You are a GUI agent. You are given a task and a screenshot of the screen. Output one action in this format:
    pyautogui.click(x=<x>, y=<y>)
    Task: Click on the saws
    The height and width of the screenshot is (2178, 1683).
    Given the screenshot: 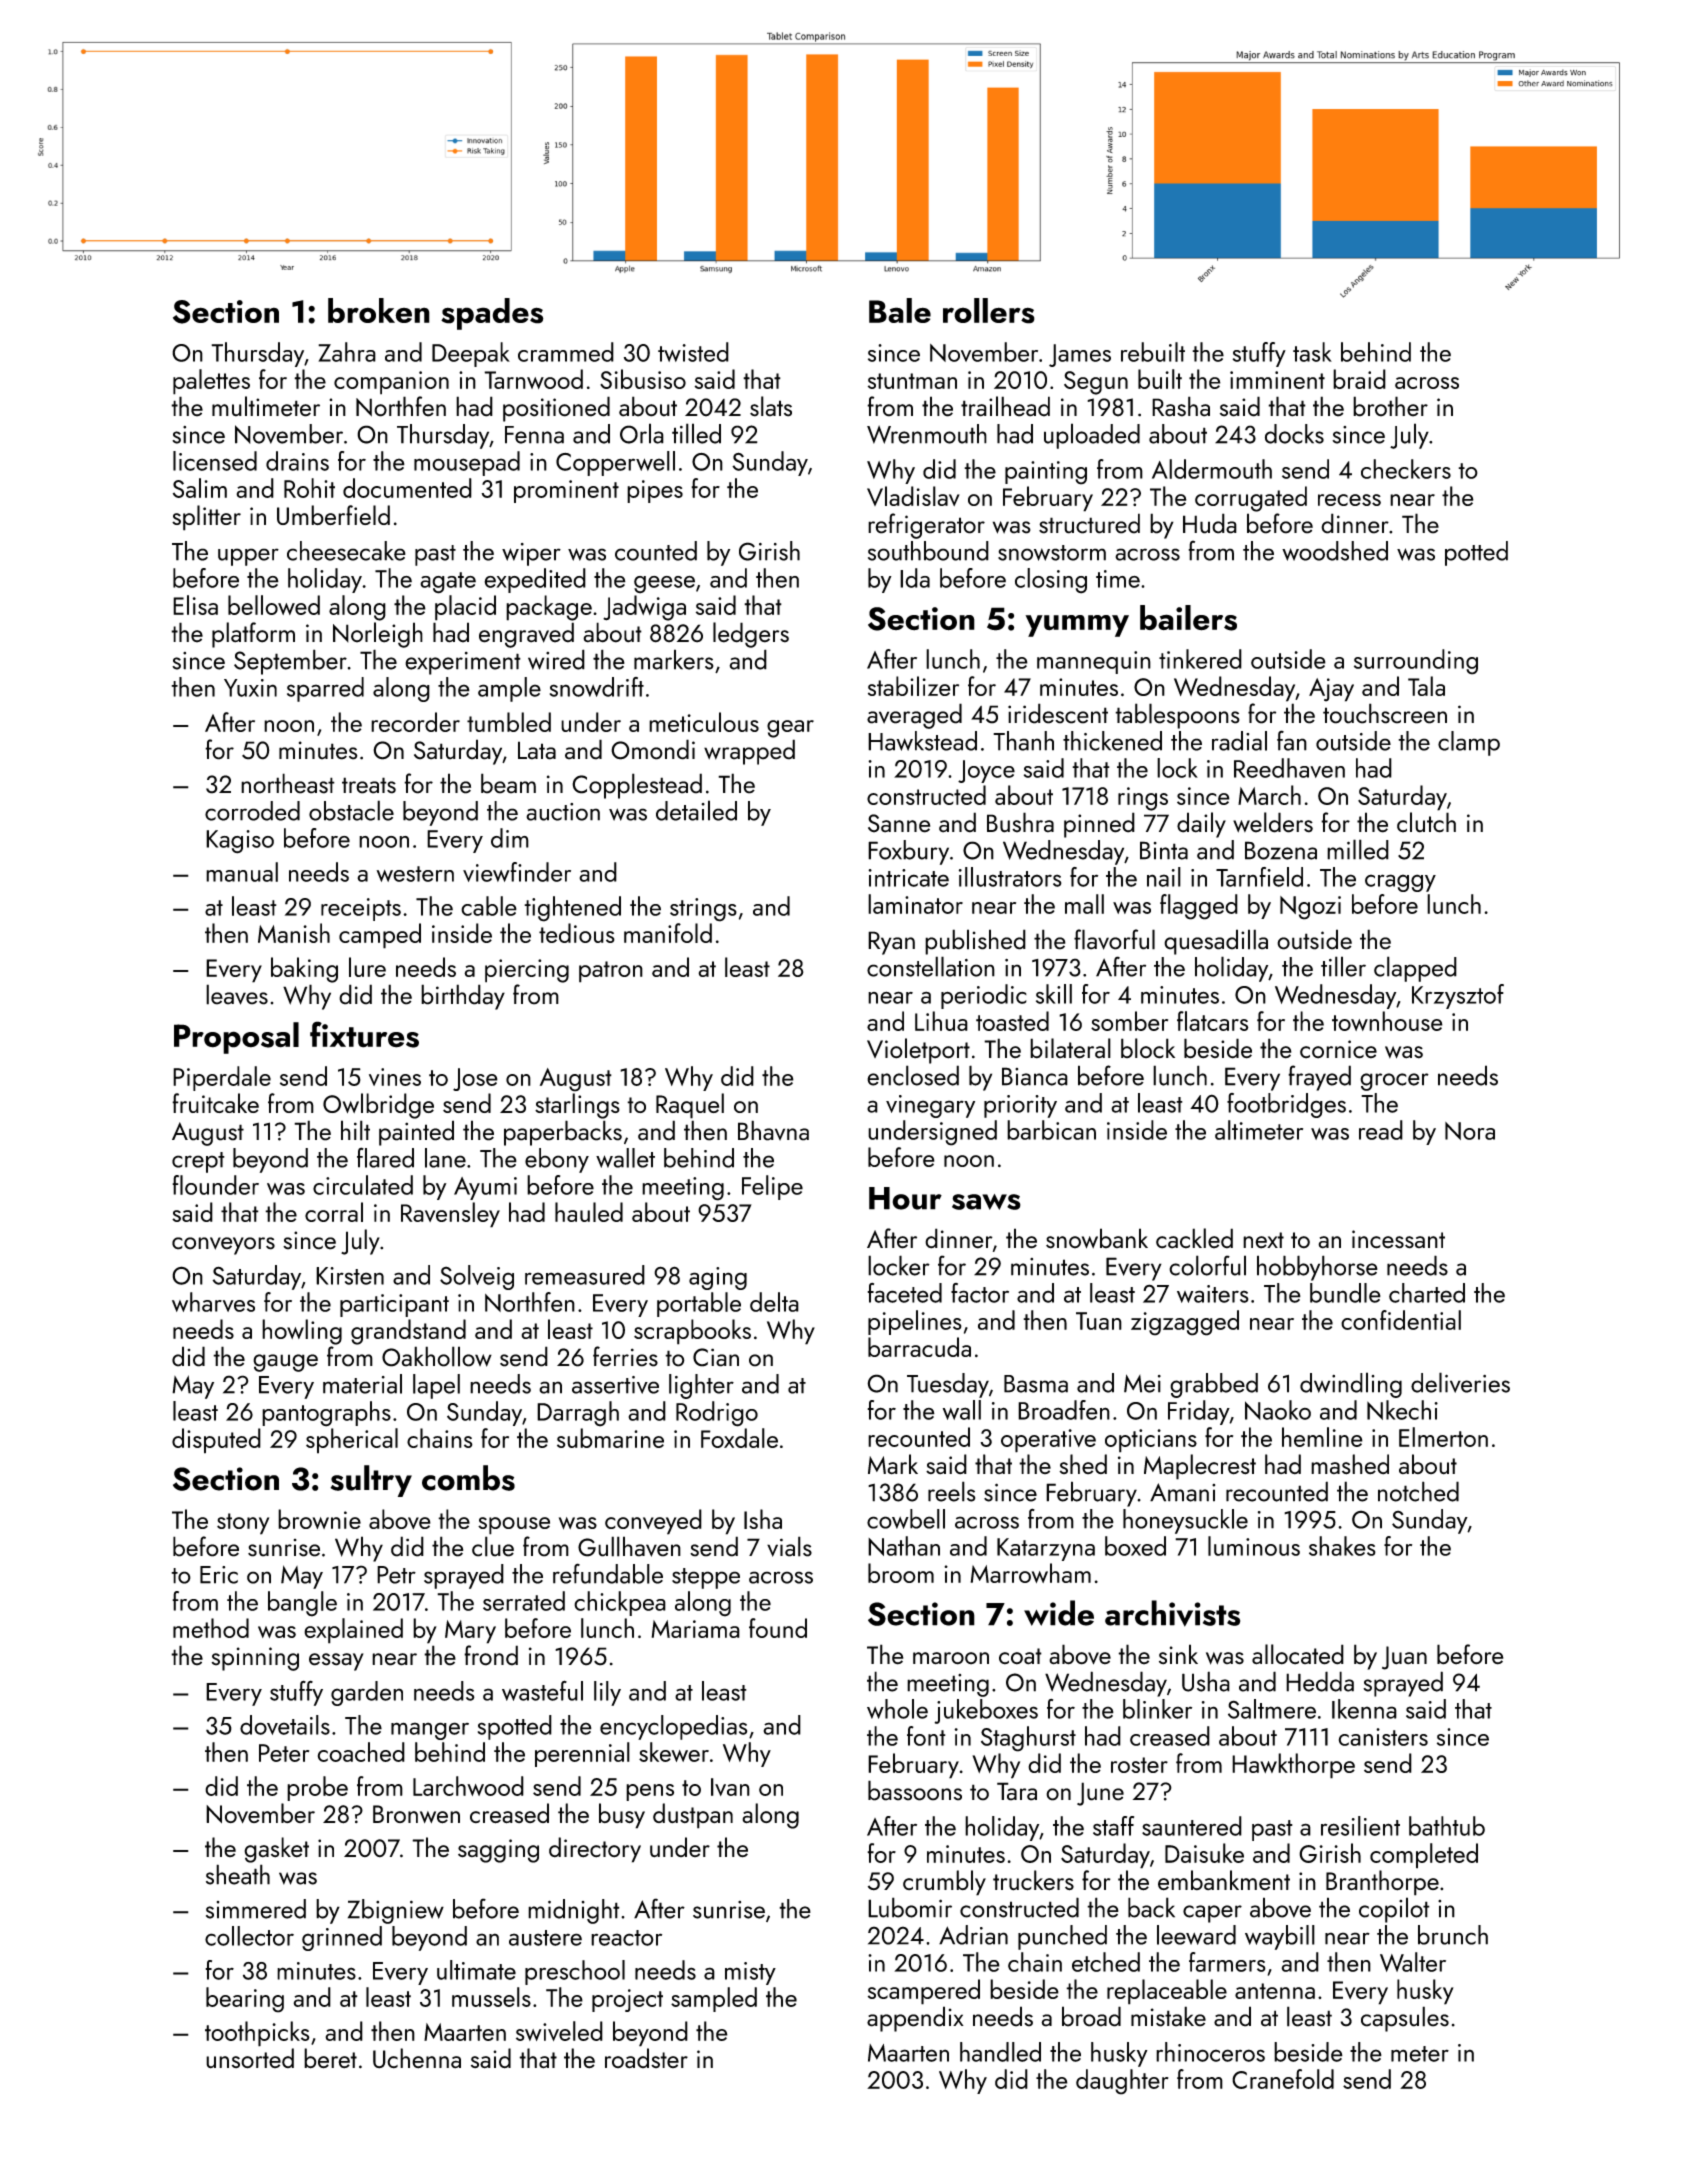 What is the action you would take?
    pyautogui.click(x=986, y=1202)
